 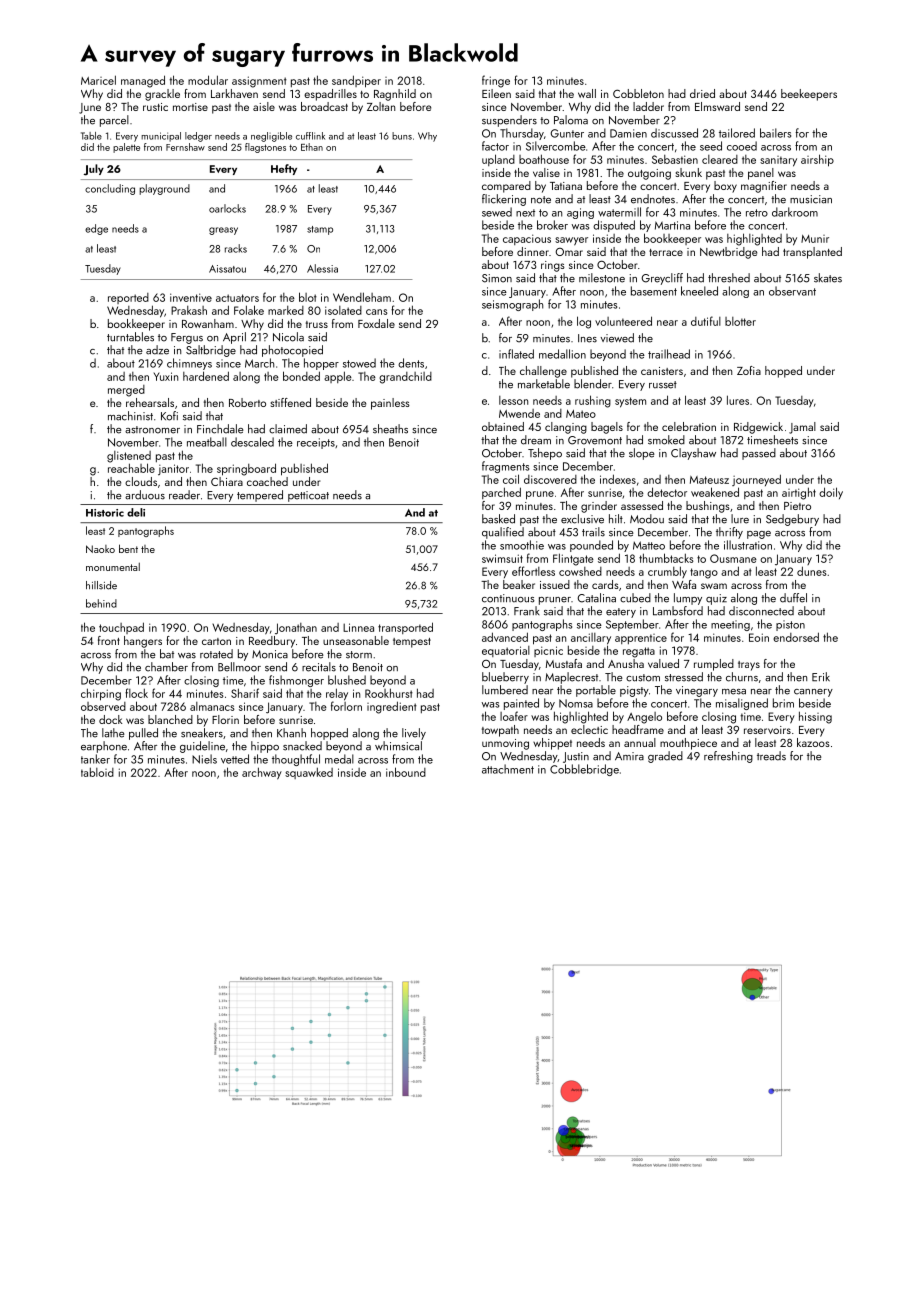 I want to click on palette, so click(x=126, y=148).
